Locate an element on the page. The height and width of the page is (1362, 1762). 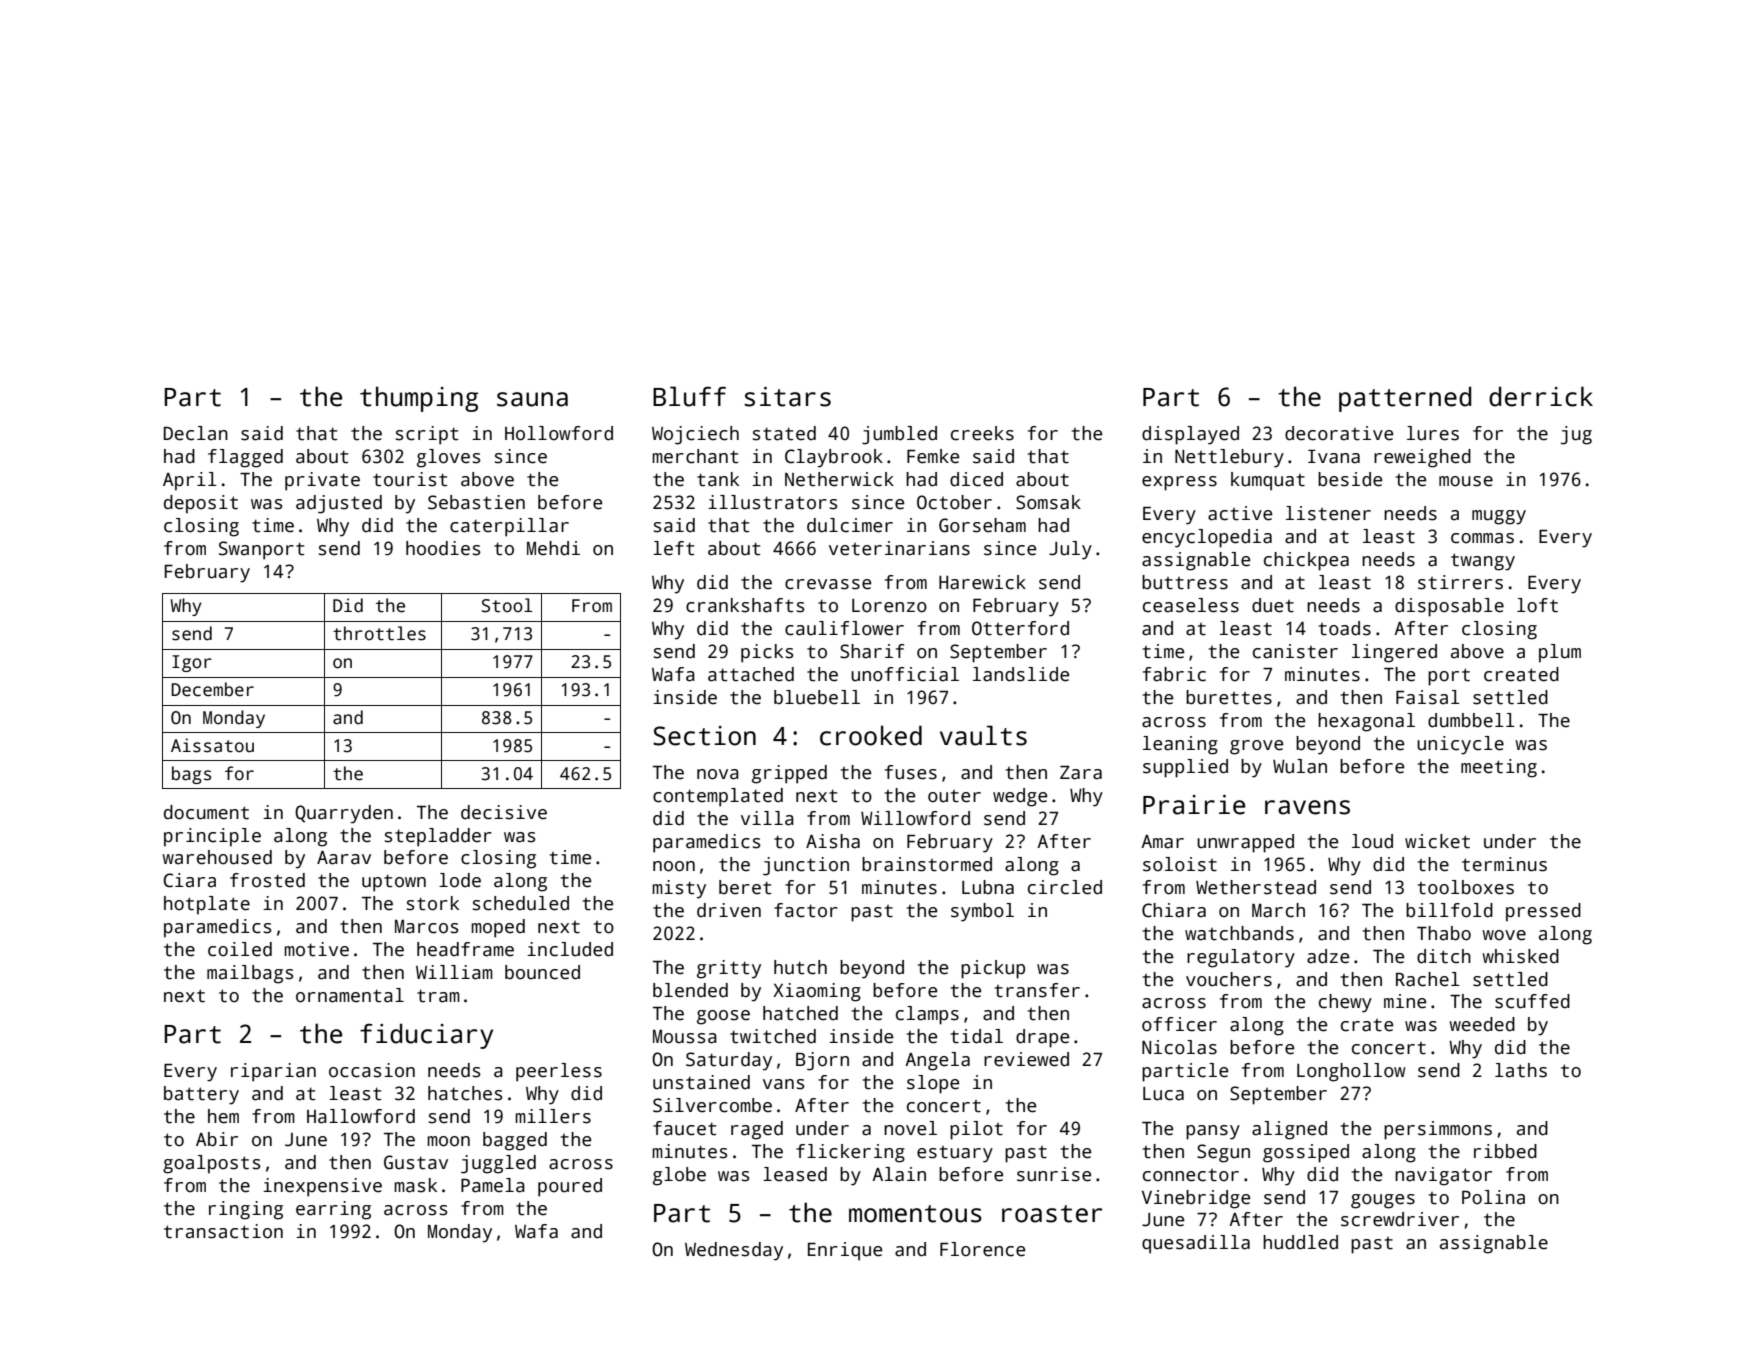
created is located at coordinates (1521, 674).
